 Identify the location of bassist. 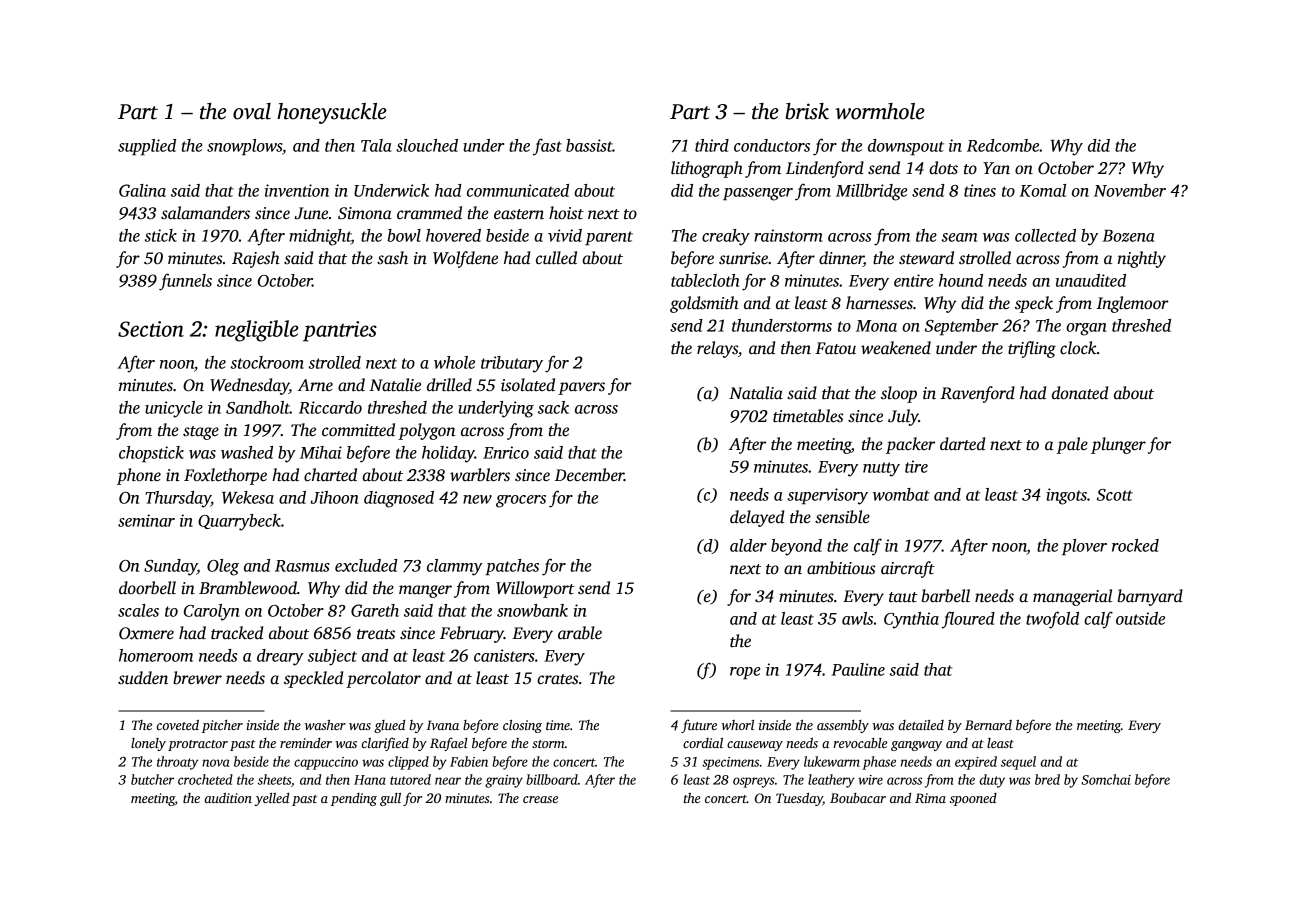
(589, 145).
